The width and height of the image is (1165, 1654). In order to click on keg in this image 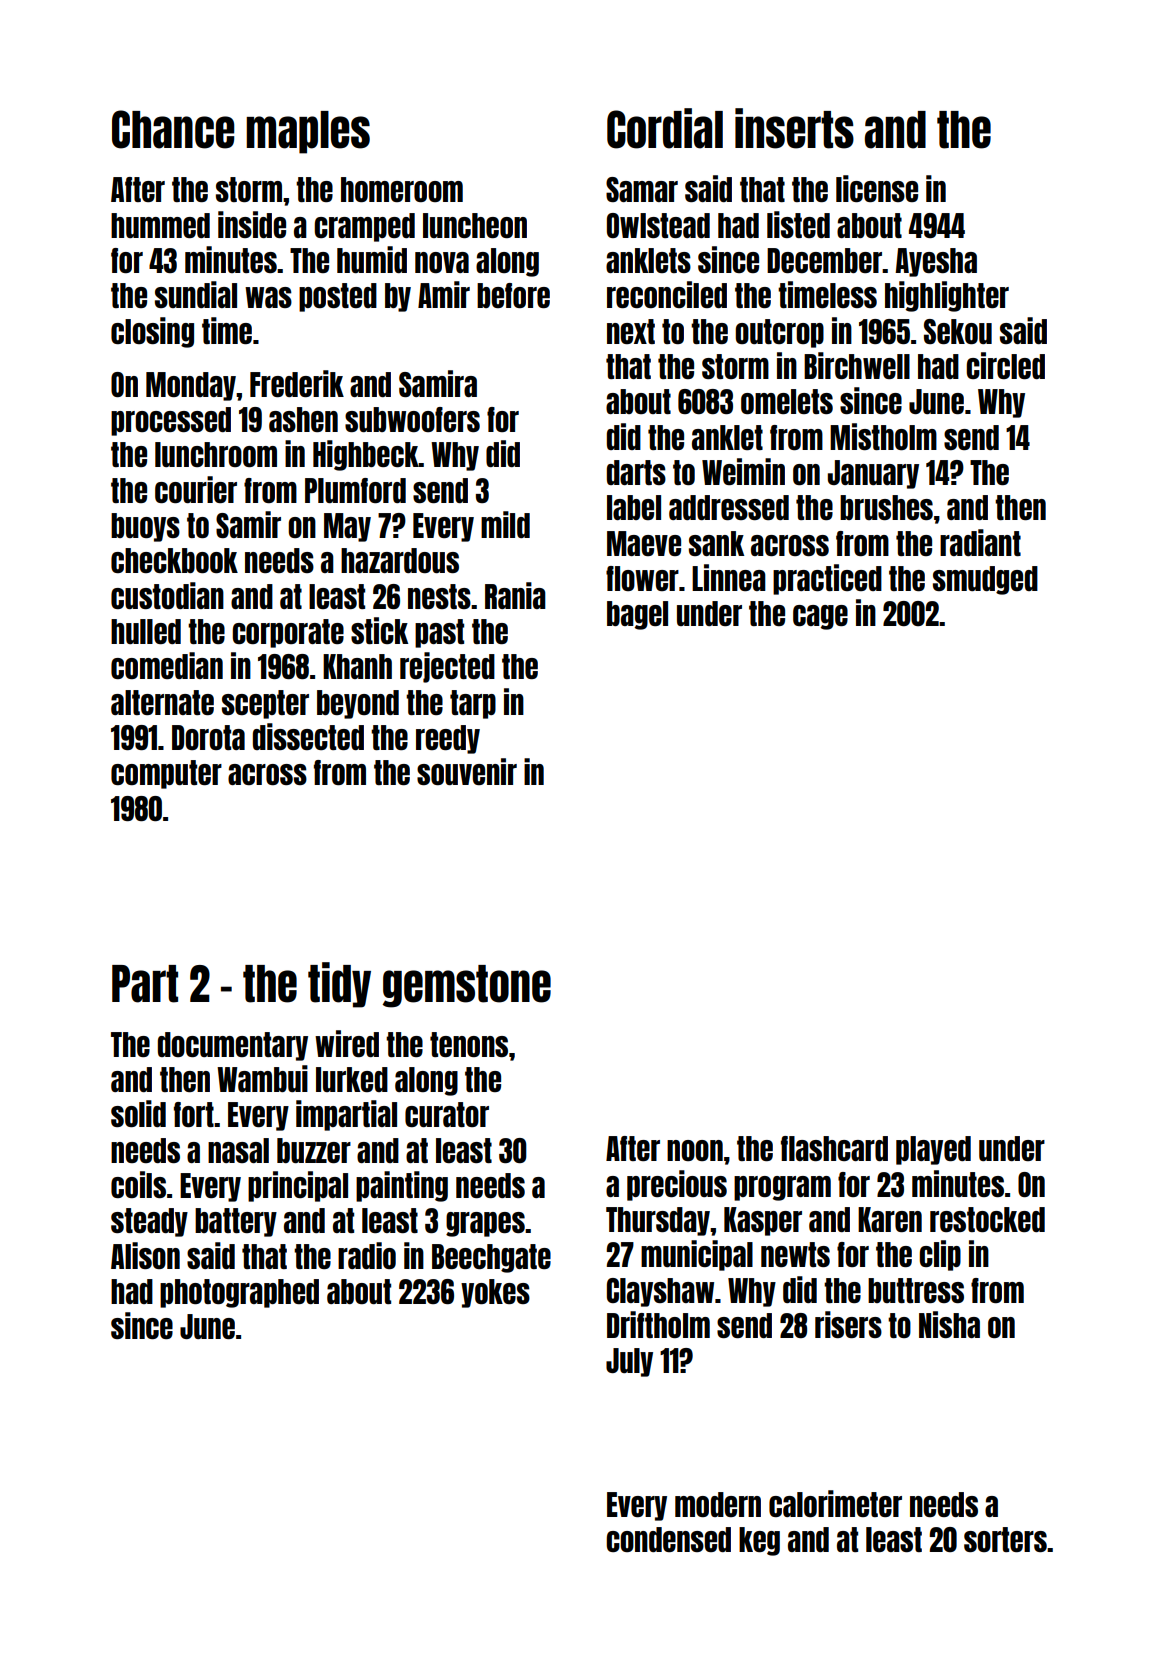, I will do `click(759, 1541)`.
